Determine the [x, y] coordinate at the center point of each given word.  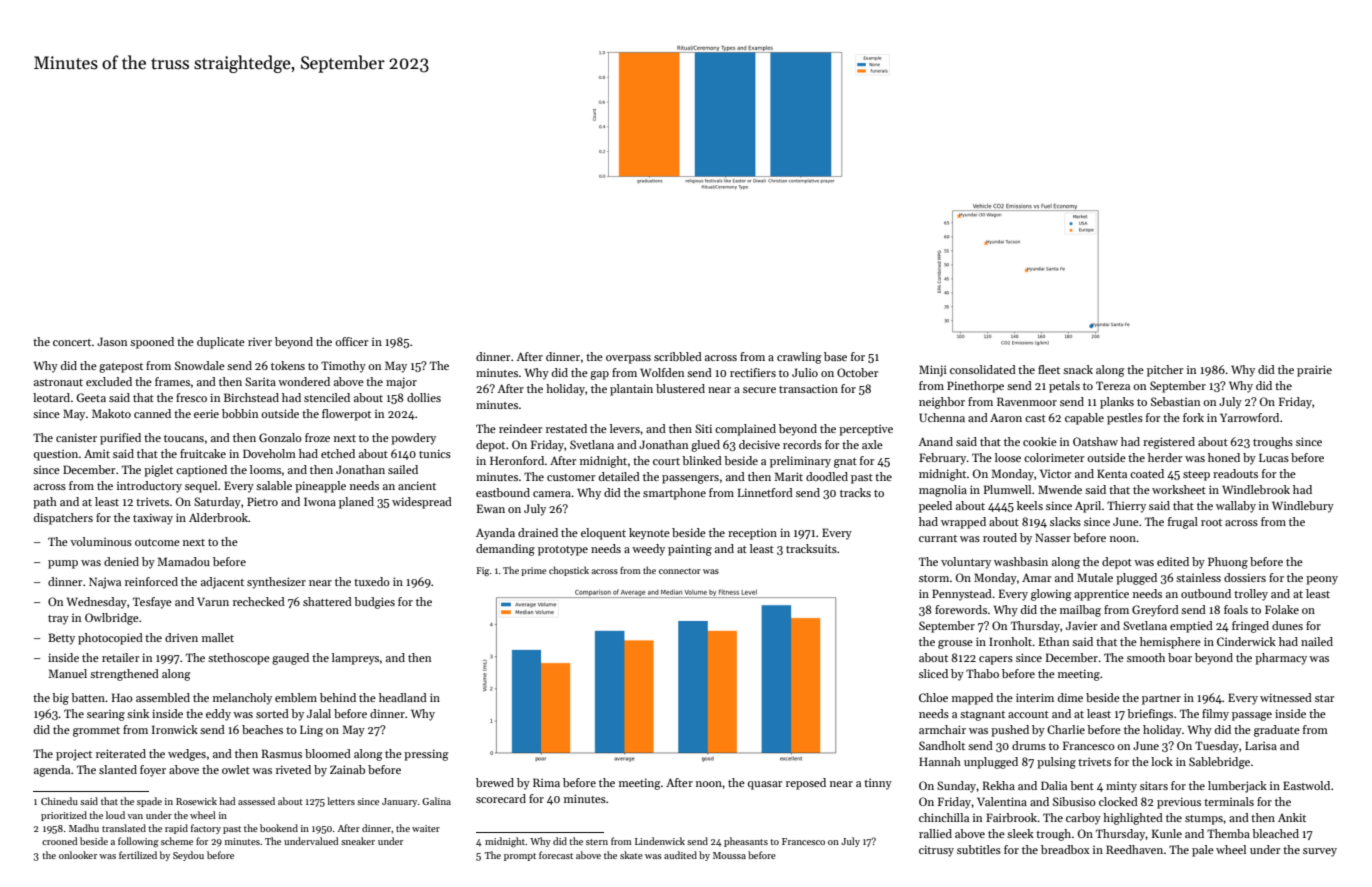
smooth [1146, 657]
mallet [218, 637]
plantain [631, 390]
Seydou [188, 856]
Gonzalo [280, 437]
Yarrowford [1249, 417]
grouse [955, 644]
